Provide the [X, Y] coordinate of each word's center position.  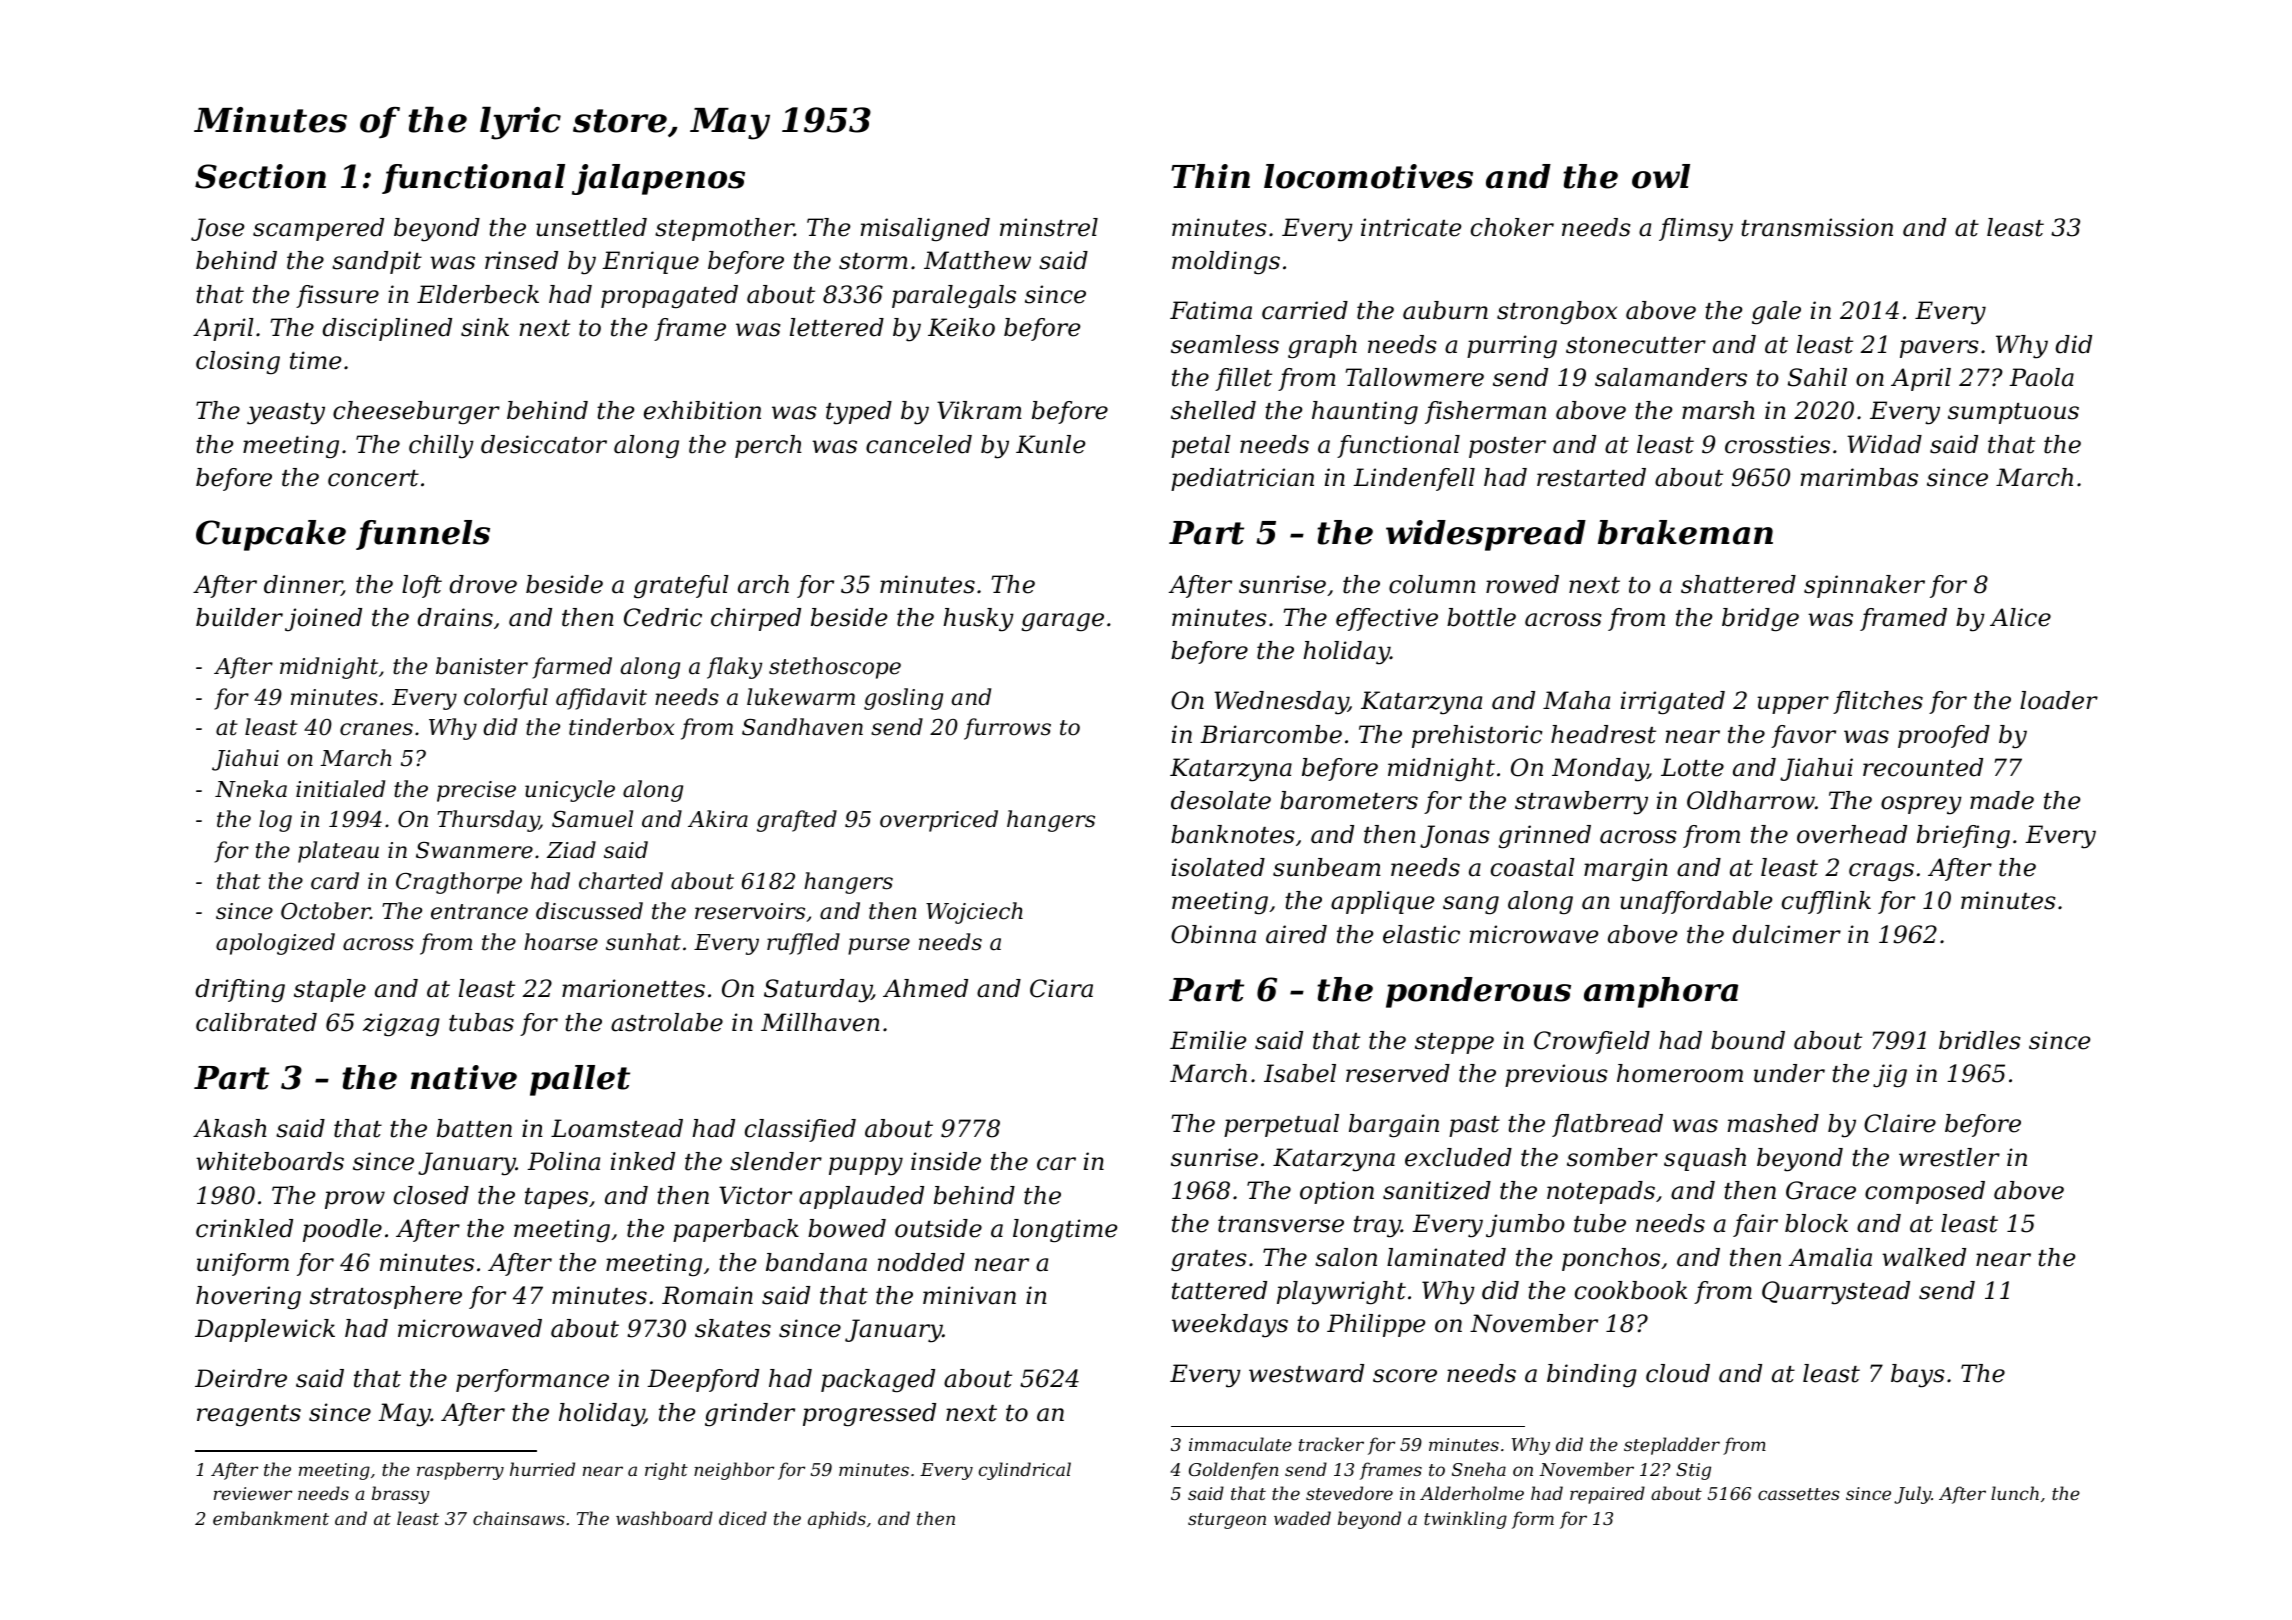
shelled [1213, 410]
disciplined [387, 329]
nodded [921, 1262]
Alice [2020, 617]
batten [474, 1128]
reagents [249, 1416]
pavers [1939, 349]
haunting [1365, 413]
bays [1918, 1376]
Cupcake [271, 535]
